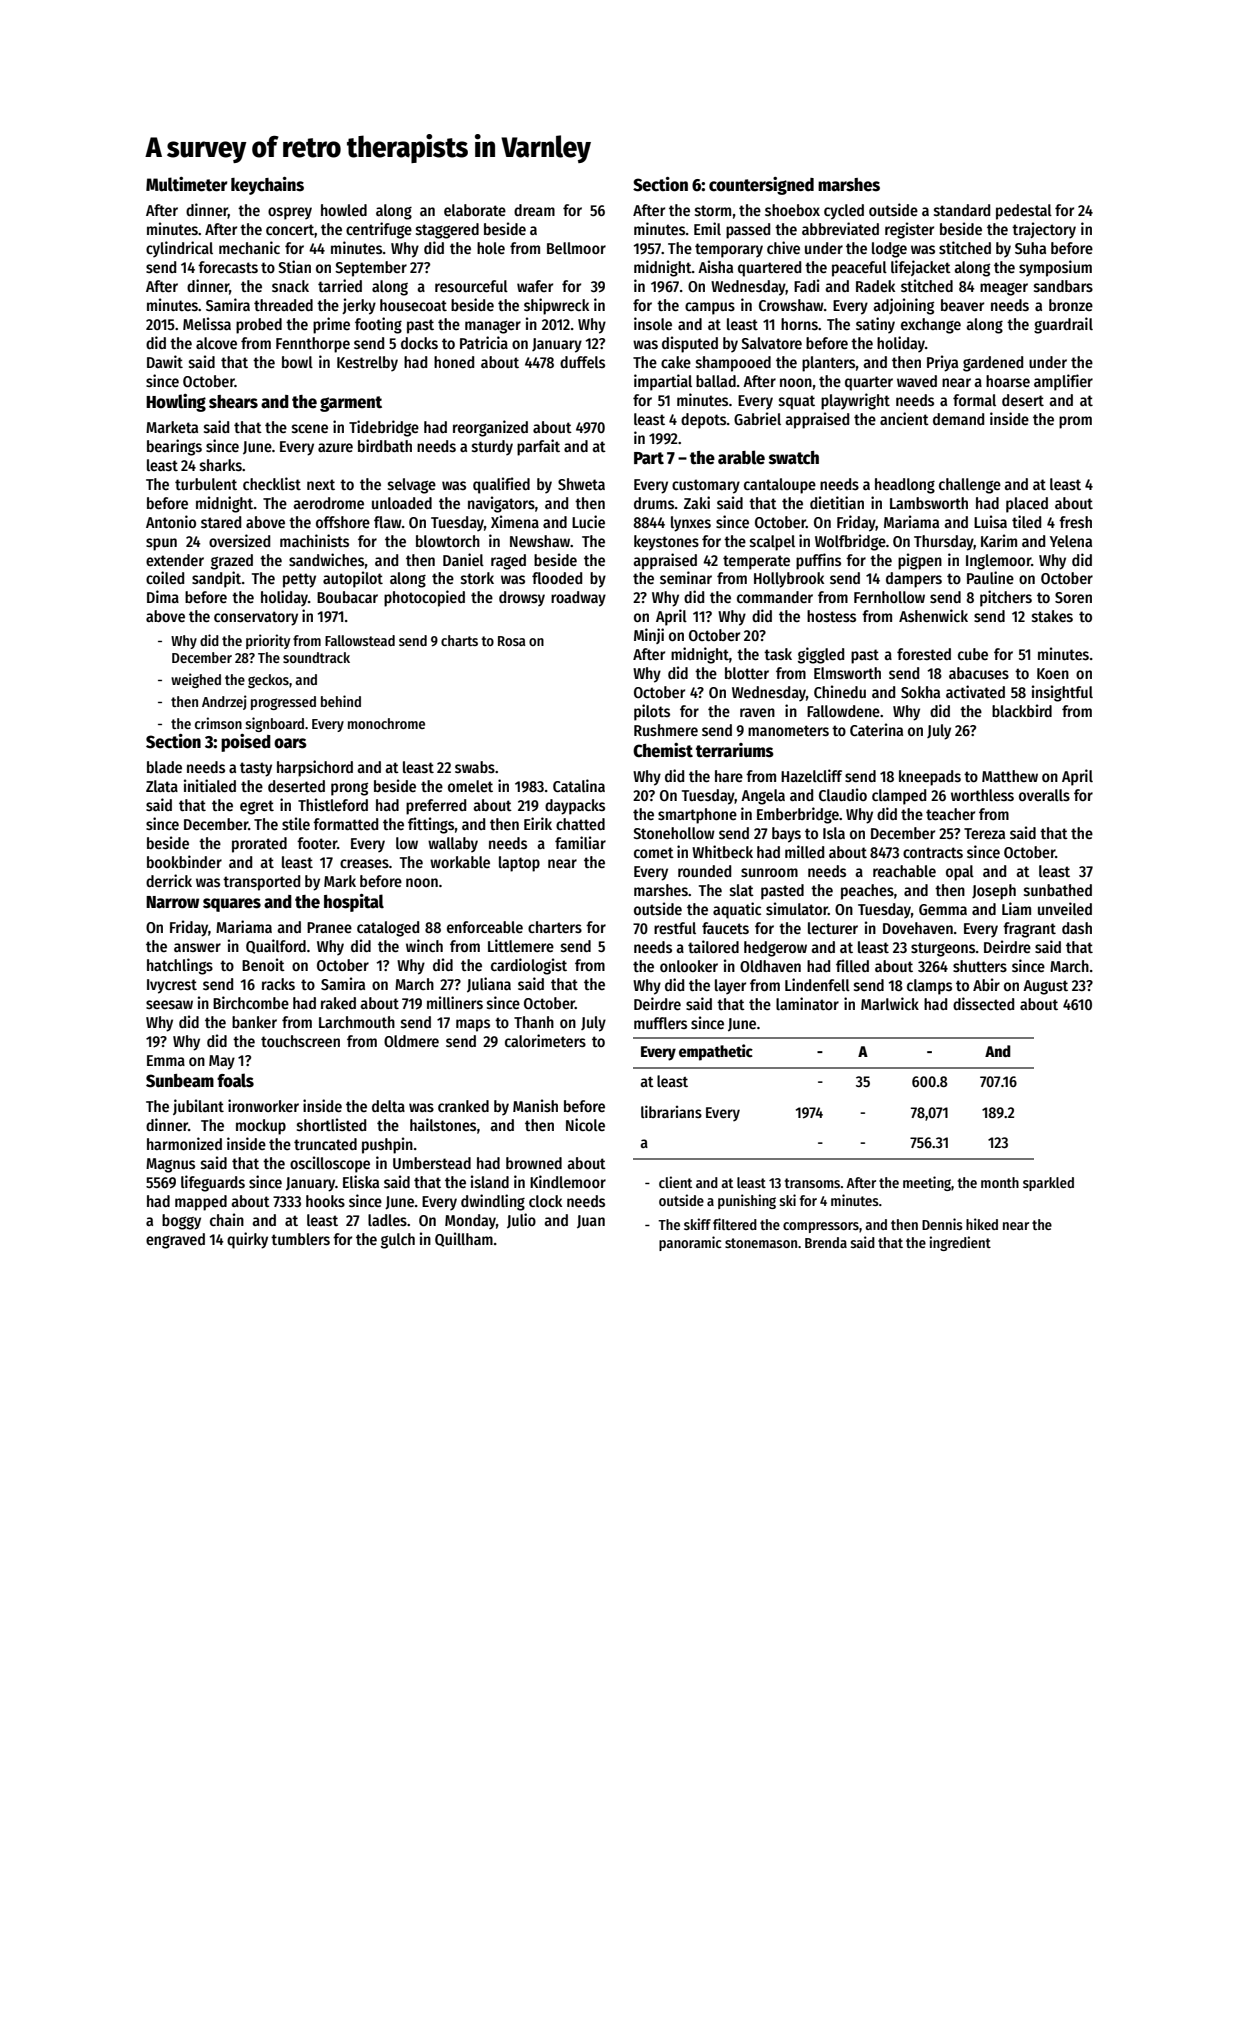  What do you see at coordinates (455, 1003) in the document?
I see `milliners` at bounding box center [455, 1003].
